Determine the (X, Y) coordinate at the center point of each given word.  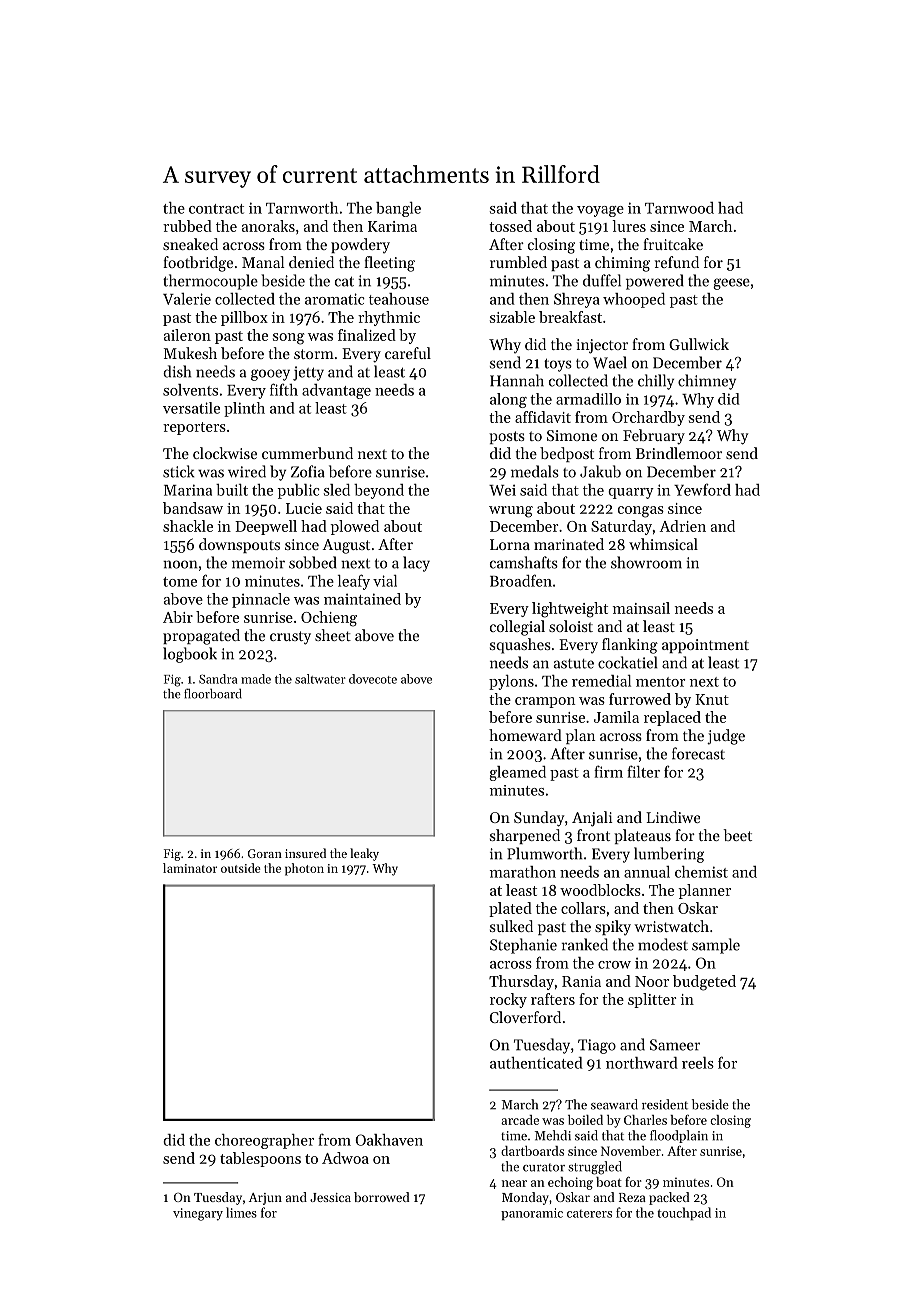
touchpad (684, 1213)
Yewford (702, 489)
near (514, 1183)
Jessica (330, 1197)
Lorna (510, 544)
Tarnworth (302, 208)
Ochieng (329, 619)
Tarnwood (679, 208)
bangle (398, 209)
